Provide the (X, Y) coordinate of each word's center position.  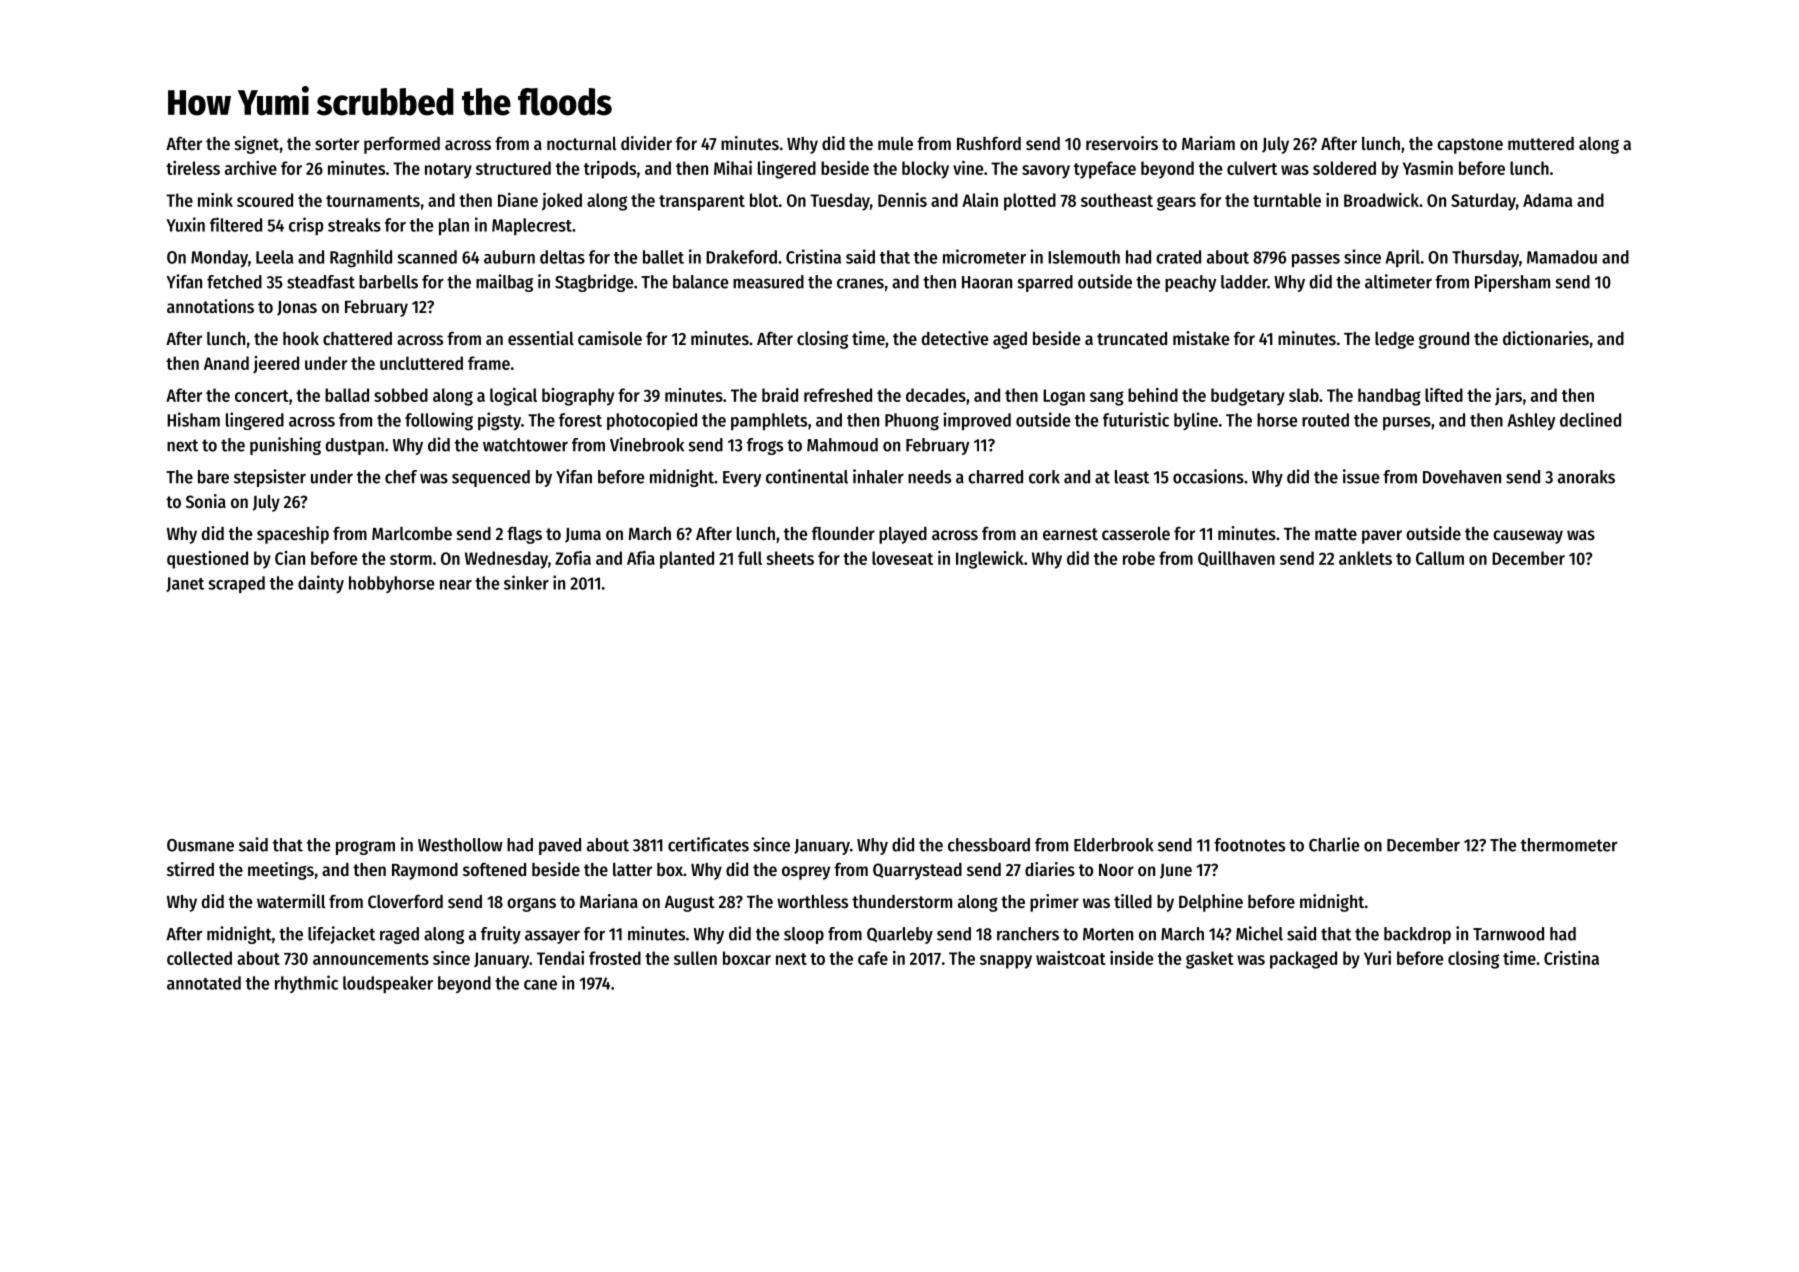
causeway (1528, 537)
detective (954, 338)
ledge (1394, 340)
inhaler (878, 476)
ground (1444, 340)
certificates (708, 844)
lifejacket (341, 935)
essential (541, 338)
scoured (265, 200)
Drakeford (741, 257)
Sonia (206, 501)
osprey (806, 873)
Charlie (1334, 844)
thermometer (1569, 845)
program (365, 848)
